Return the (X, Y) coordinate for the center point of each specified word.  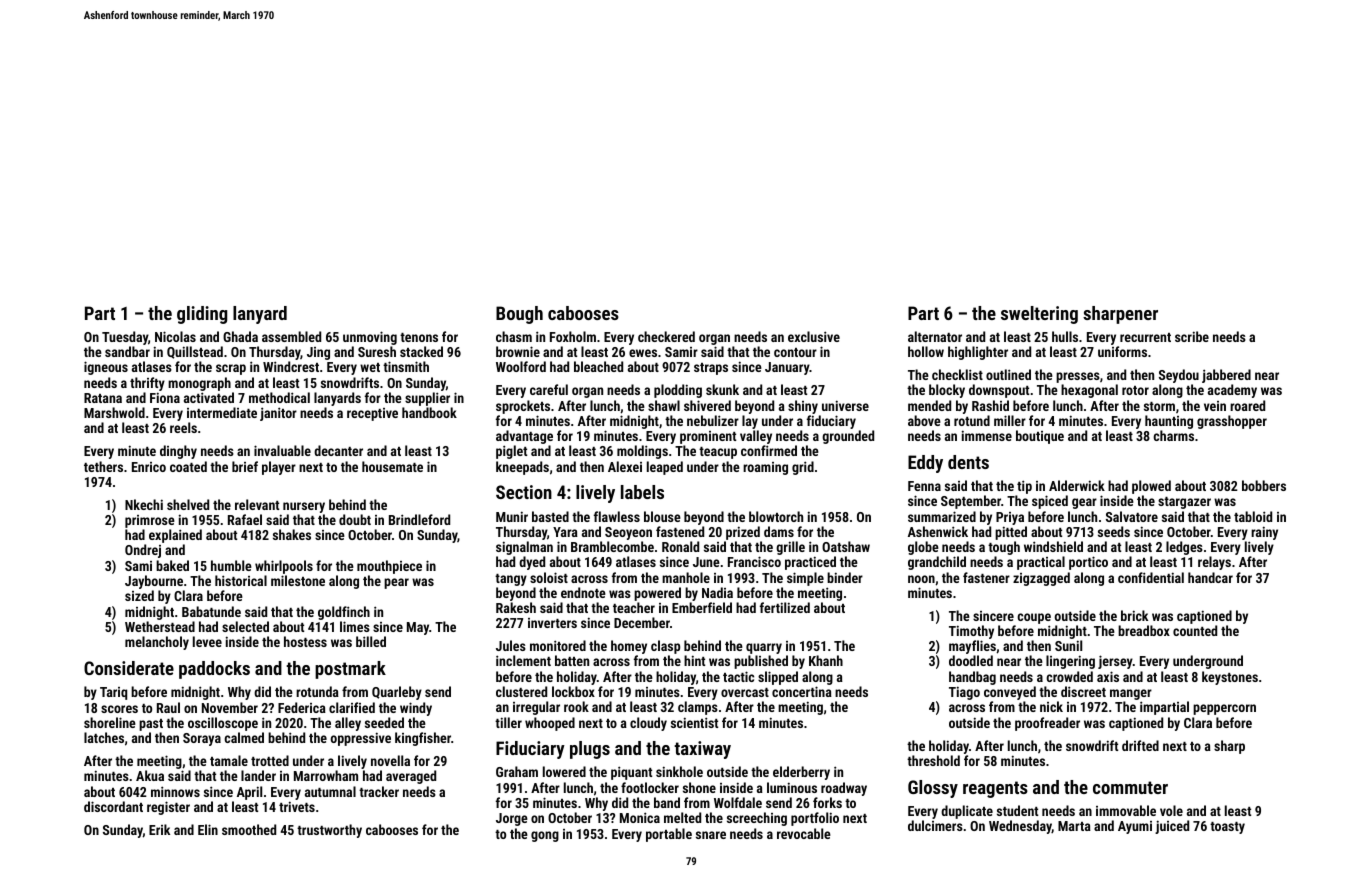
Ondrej (143, 551)
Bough (519, 315)
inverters (552, 623)
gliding (202, 315)
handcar (1210, 577)
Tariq (113, 693)
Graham (517, 771)
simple (805, 579)
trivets (297, 806)
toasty (1227, 828)
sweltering (1039, 315)
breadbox (1144, 630)
